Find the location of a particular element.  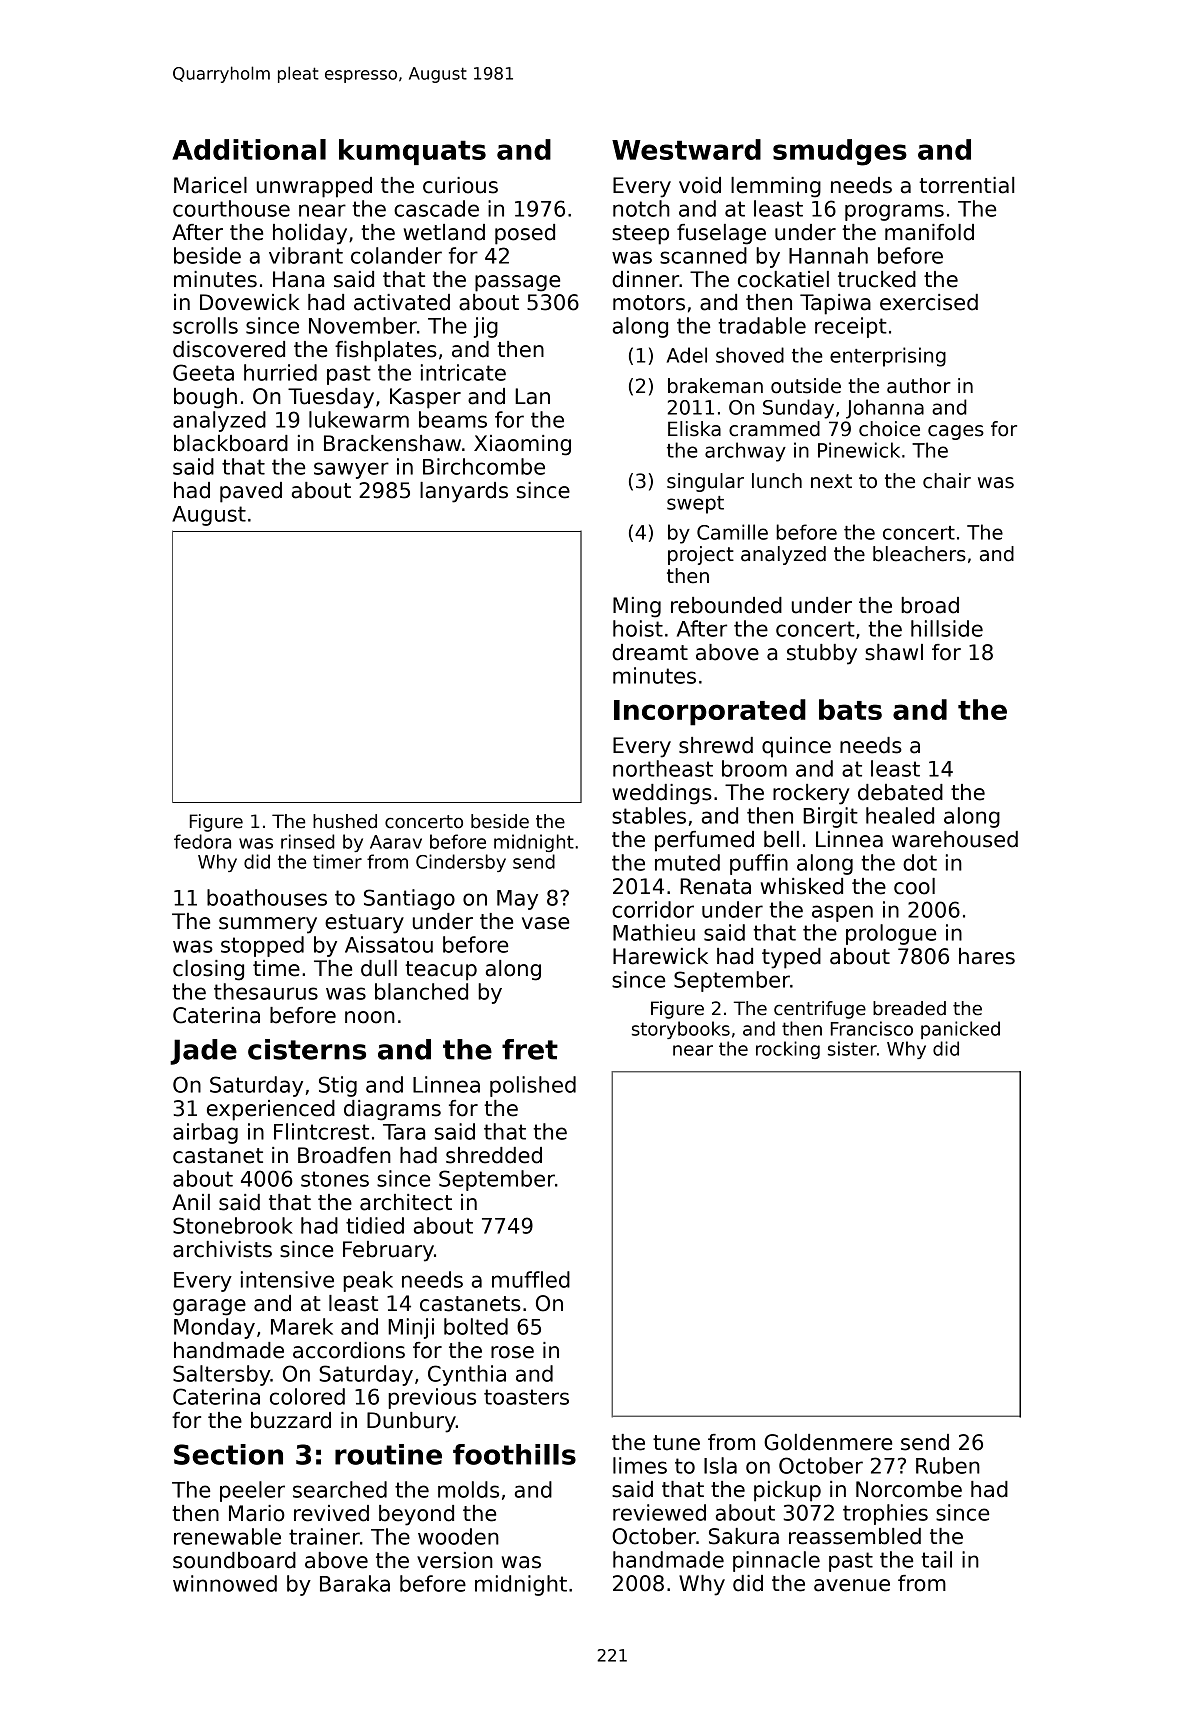

winnowed is located at coordinates (225, 1583).
